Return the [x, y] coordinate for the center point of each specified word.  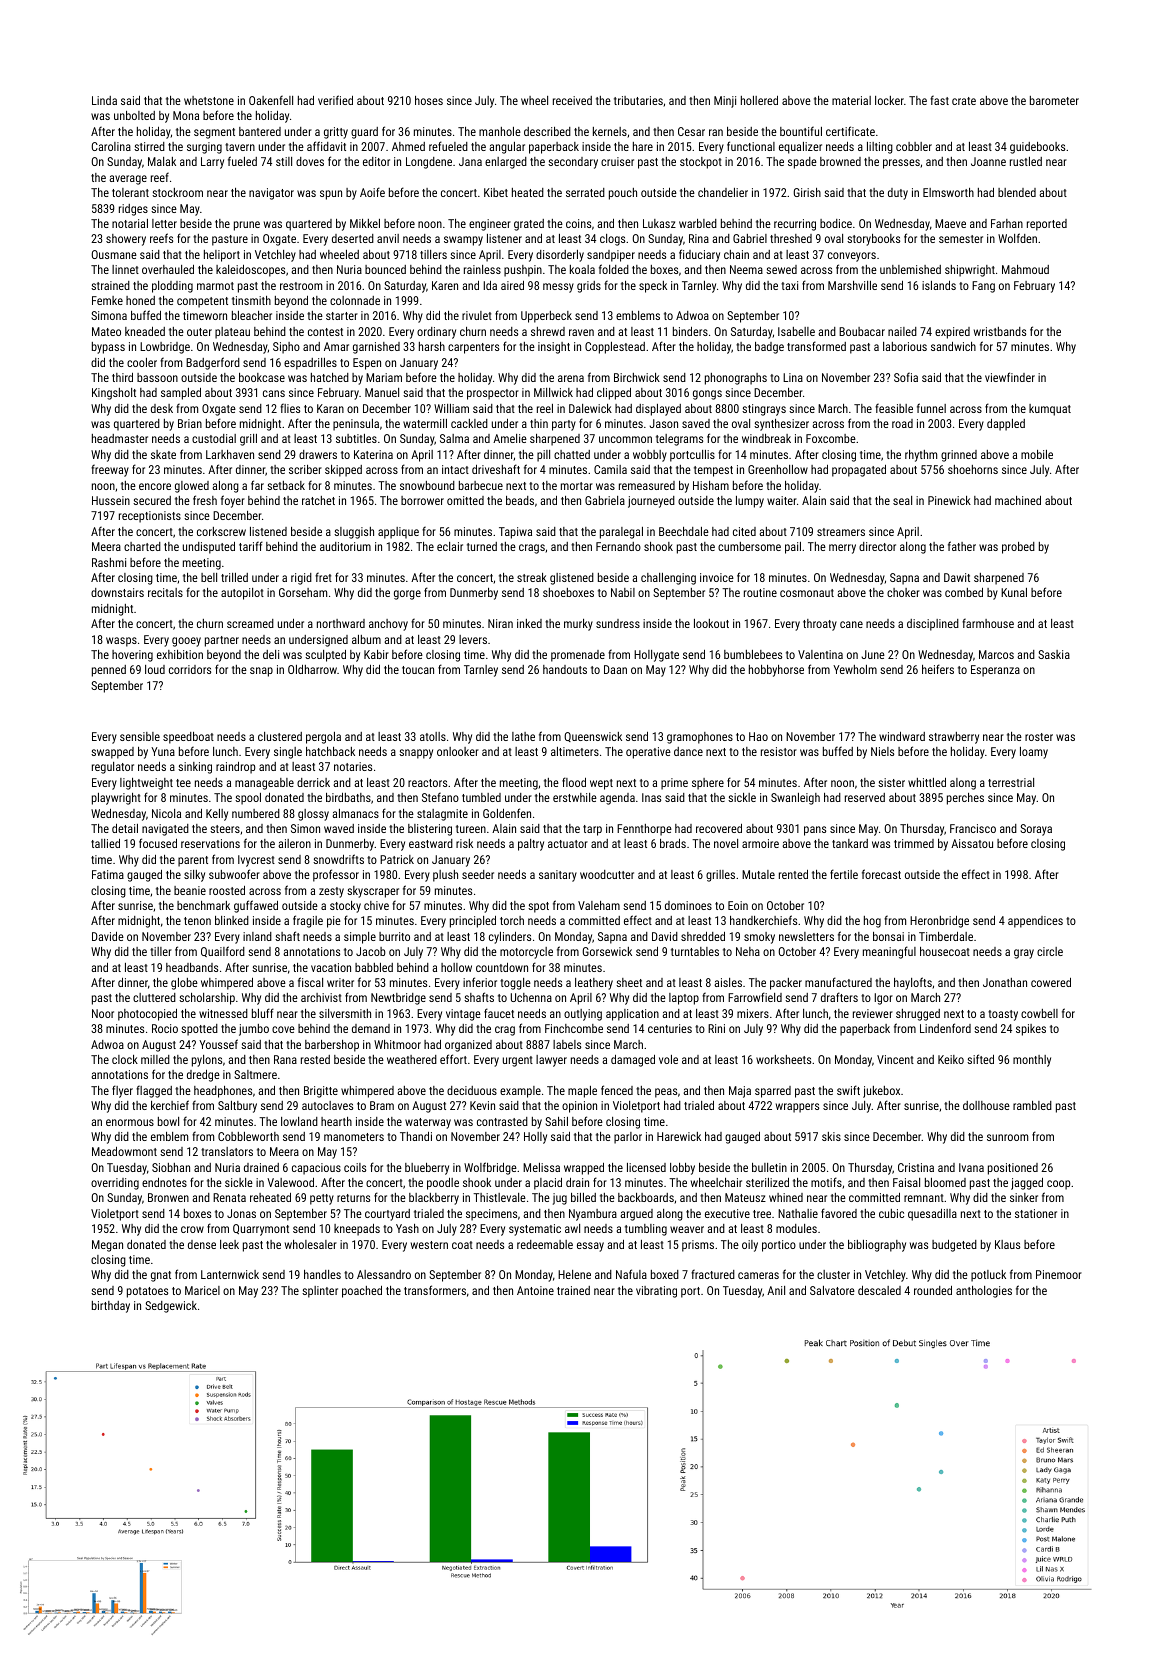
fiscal [310, 982]
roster [1039, 737]
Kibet [496, 192]
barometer [1054, 100]
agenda [617, 799]
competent [202, 302]
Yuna [163, 751]
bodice [836, 223]
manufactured [838, 982]
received [572, 100]
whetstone [209, 100]
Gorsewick [607, 951]
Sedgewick [171, 1307]
